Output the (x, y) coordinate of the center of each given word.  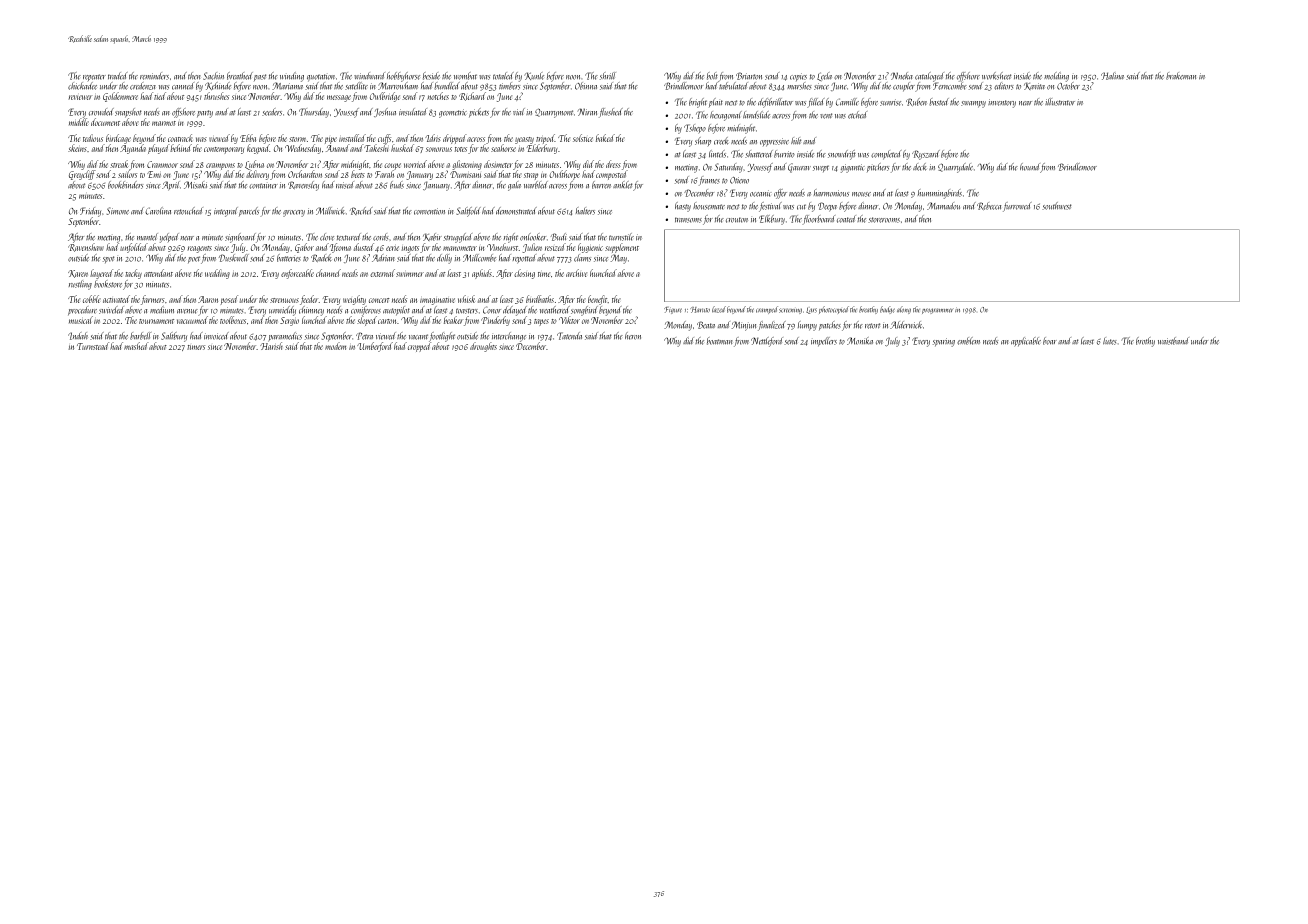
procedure (82, 310)
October (1068, 86)
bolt (712, 76)
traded (117, 76)
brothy (1145, 342)
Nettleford (767, 342)
